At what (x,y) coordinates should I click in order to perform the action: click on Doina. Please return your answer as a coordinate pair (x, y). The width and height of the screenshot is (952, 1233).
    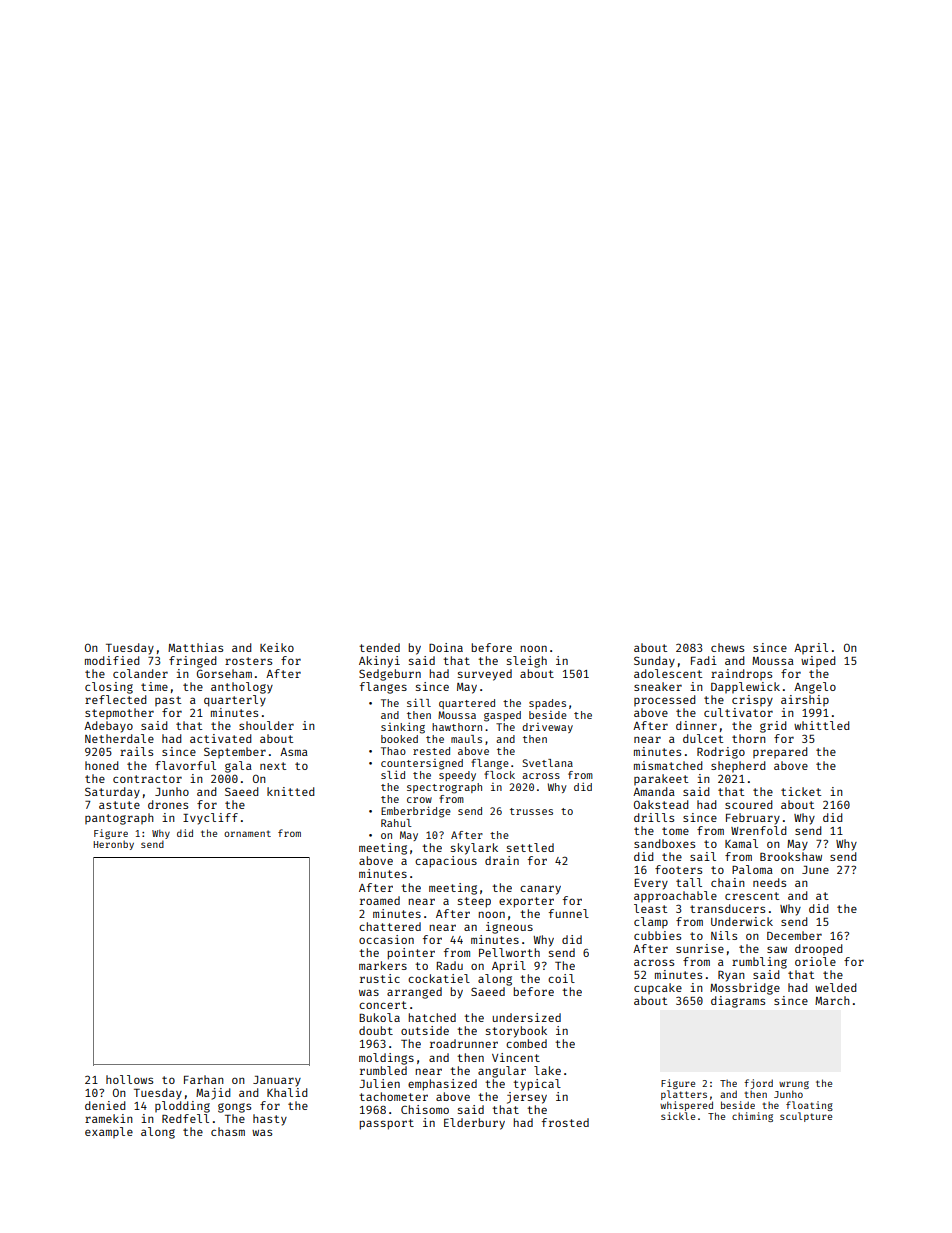
    Looking at the image, I should click on (446, 647).
